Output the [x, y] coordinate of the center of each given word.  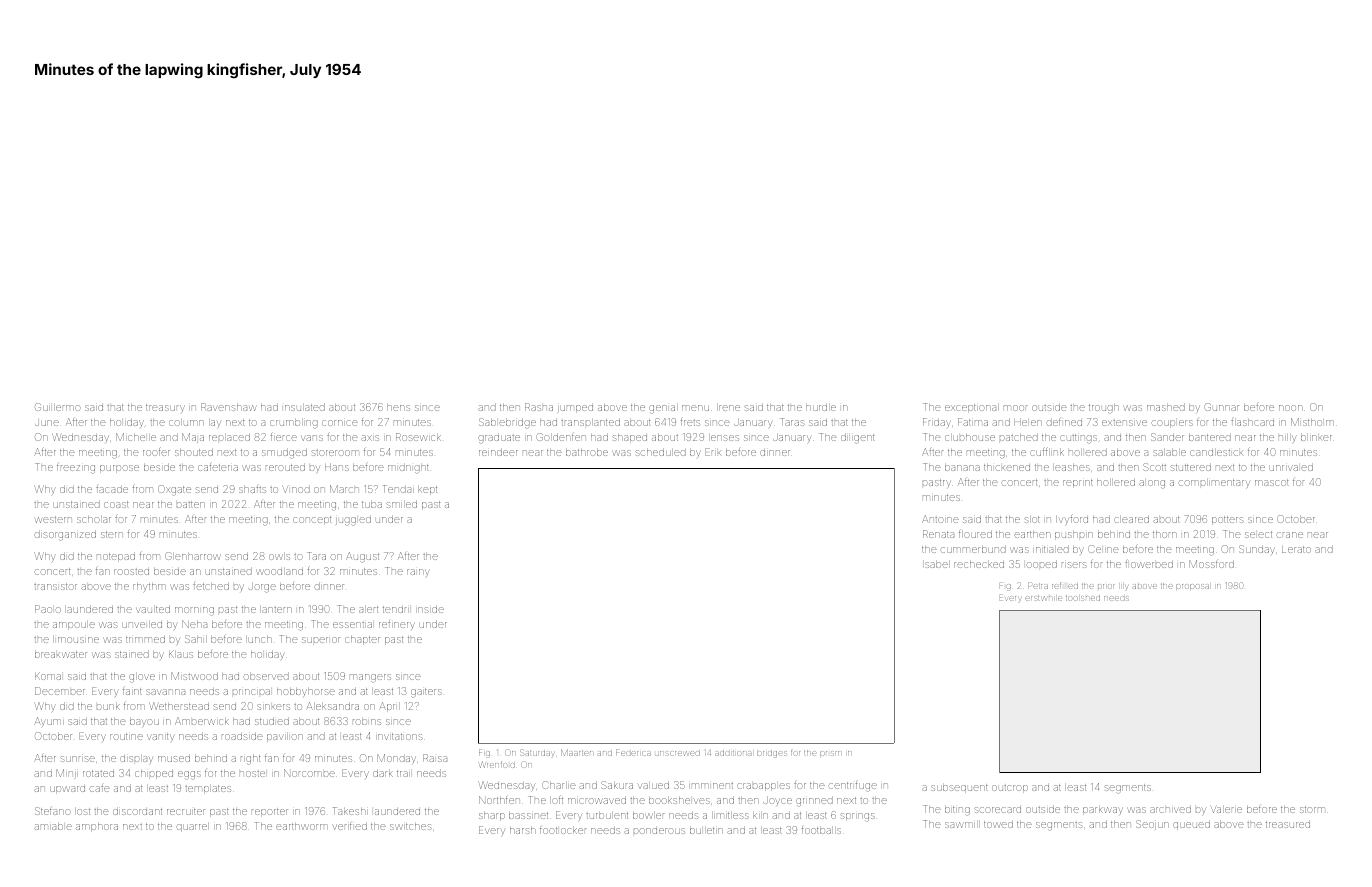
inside [431, 609]
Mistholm [1312, 422]
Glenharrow [193, 556]
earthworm [301, 826]
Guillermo [58, 407]
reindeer [498, 452]
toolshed [1083, 598]
